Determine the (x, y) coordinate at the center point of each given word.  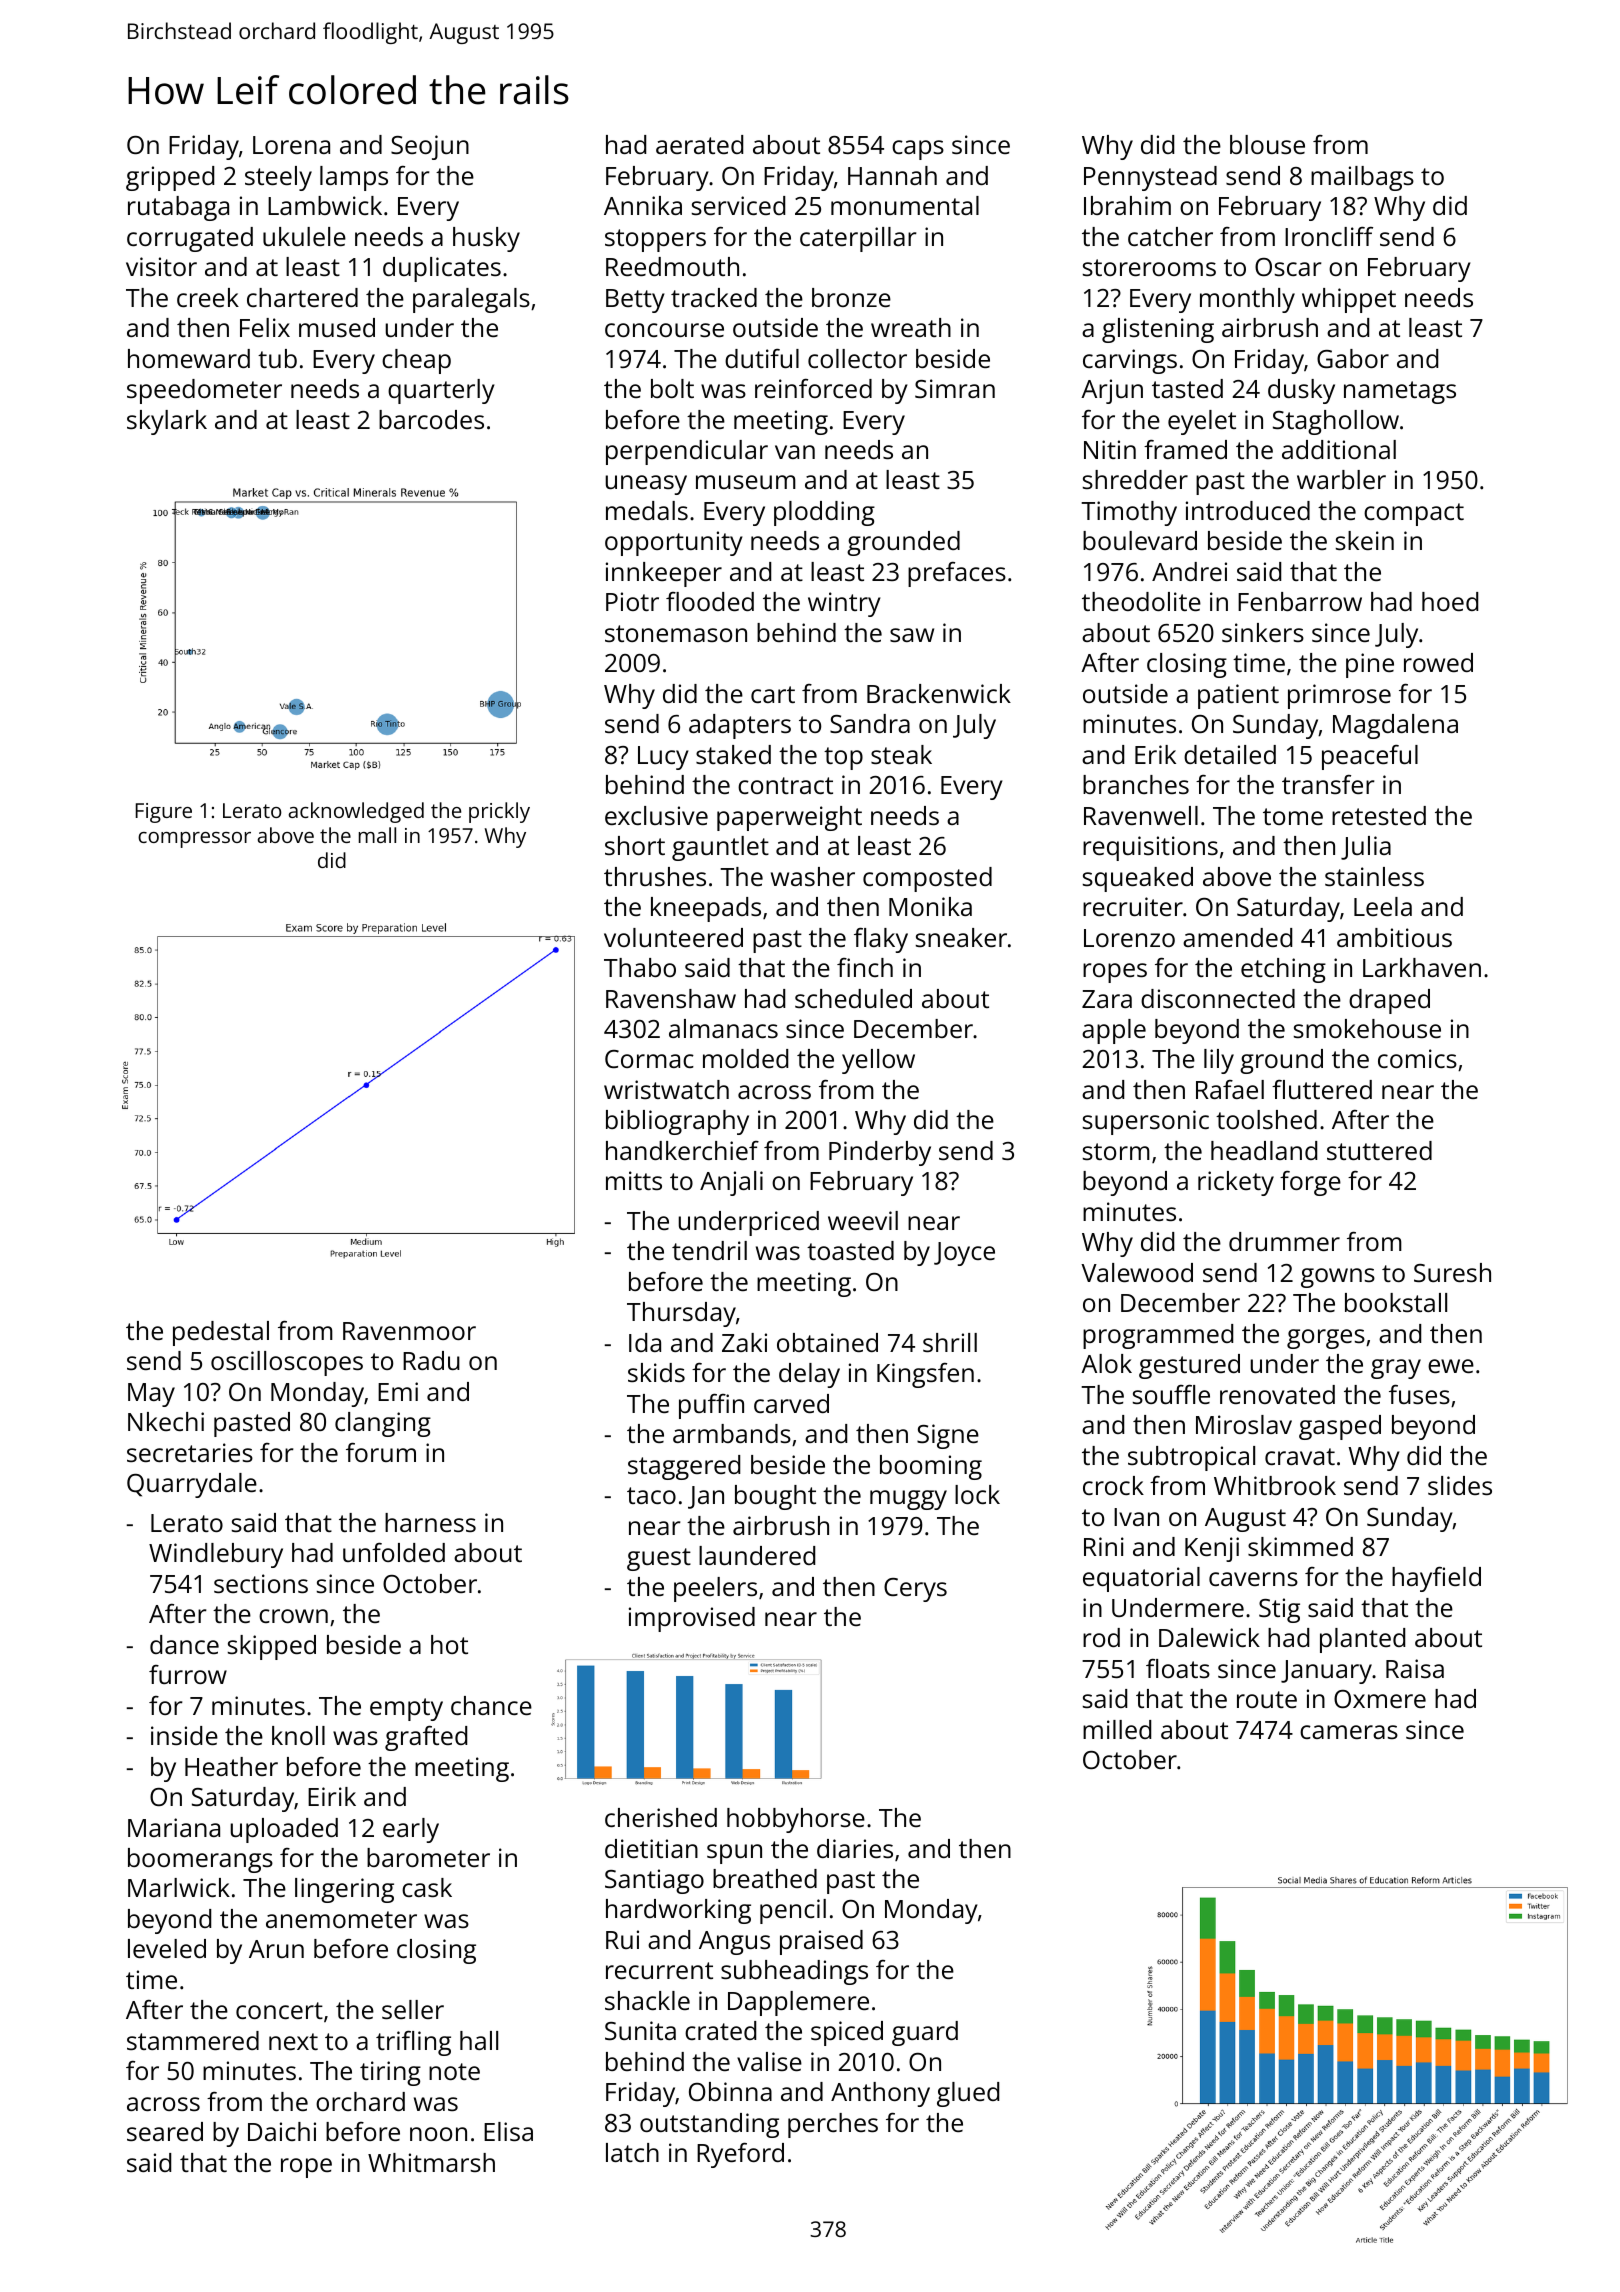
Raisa (1415, 1668)
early (411, 1830)
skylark (167, 422)
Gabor (1353, 358)
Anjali (731, 1183)
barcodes (431, 419)
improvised (692, 1619)
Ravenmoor (409, 1331)
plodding (824, 513)
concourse (664, 330)
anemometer (341, 1919)
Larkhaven (1422, 967)
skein (1365, 540)
